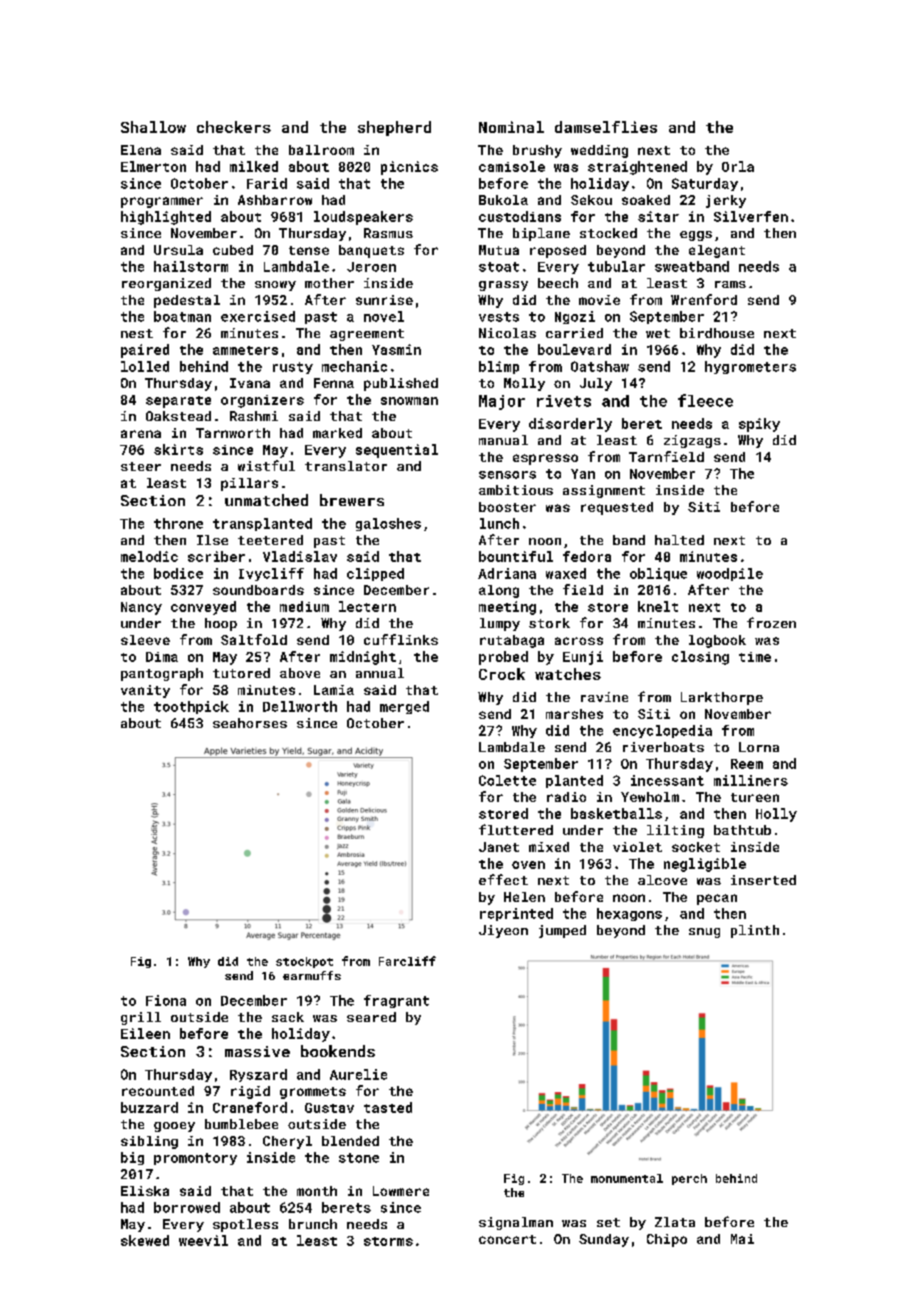 The height and width of the document is (1308, 924). I want to click on skewed, so click(145, 1240).
